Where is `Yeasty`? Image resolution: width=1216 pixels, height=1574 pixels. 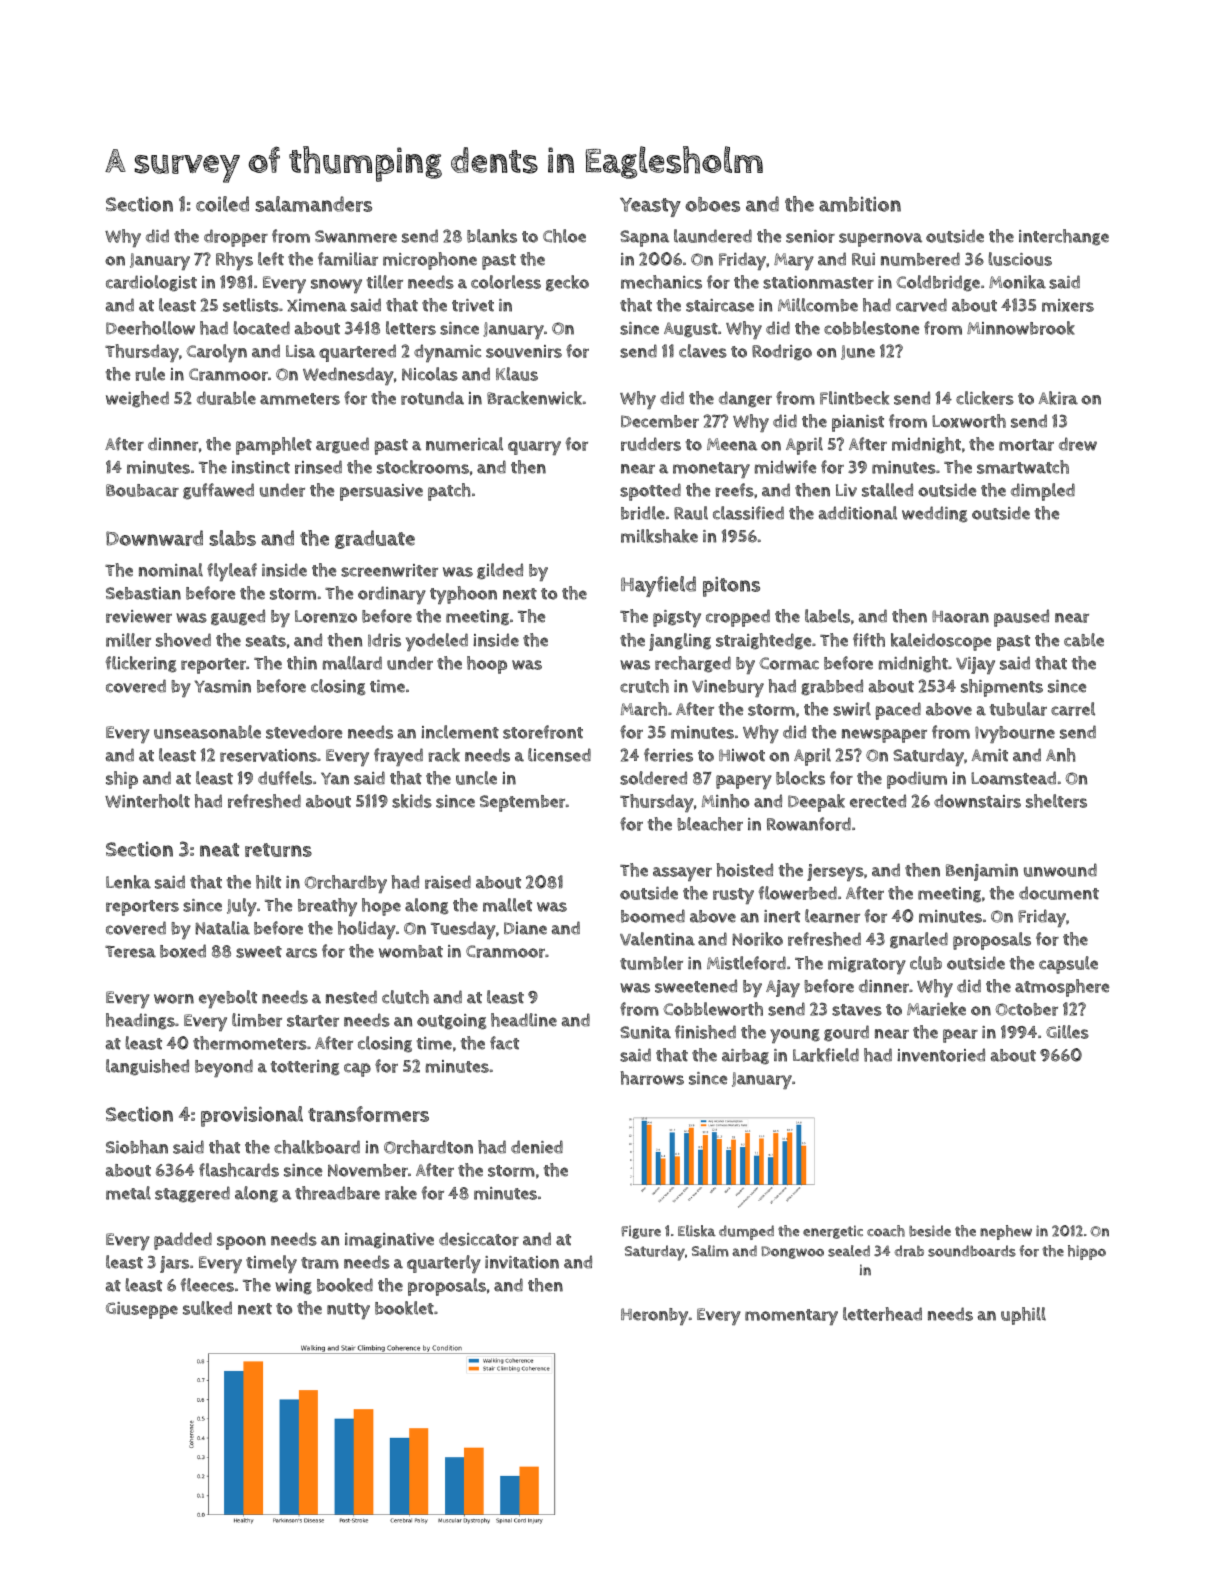
Yeasty is located at coordinates (650, 207).
